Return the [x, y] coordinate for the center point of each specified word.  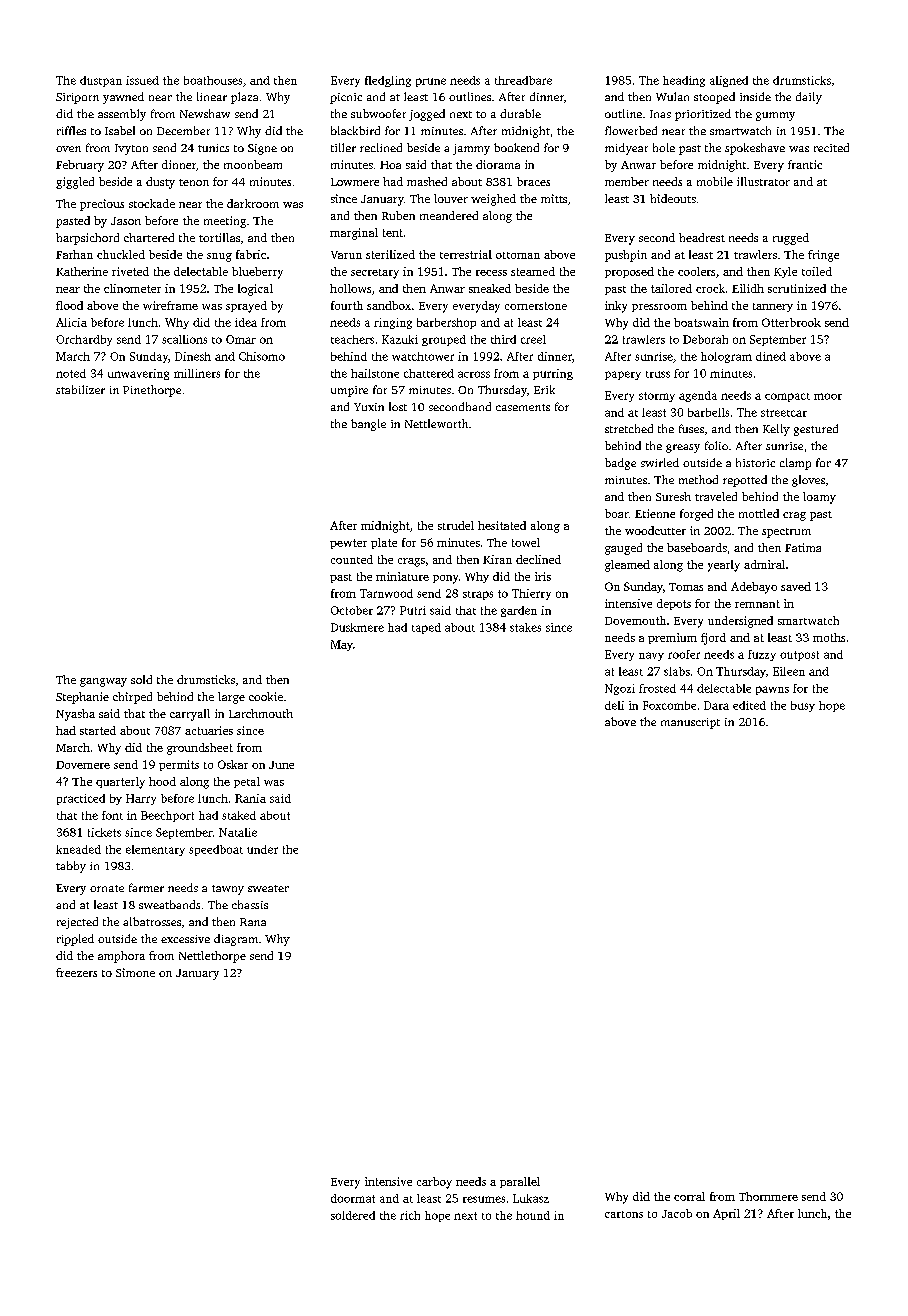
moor [828, 396]
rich [410, 1215]
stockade [152, 203]
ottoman [518, 255]
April [726, 1214]
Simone [135, 972]
